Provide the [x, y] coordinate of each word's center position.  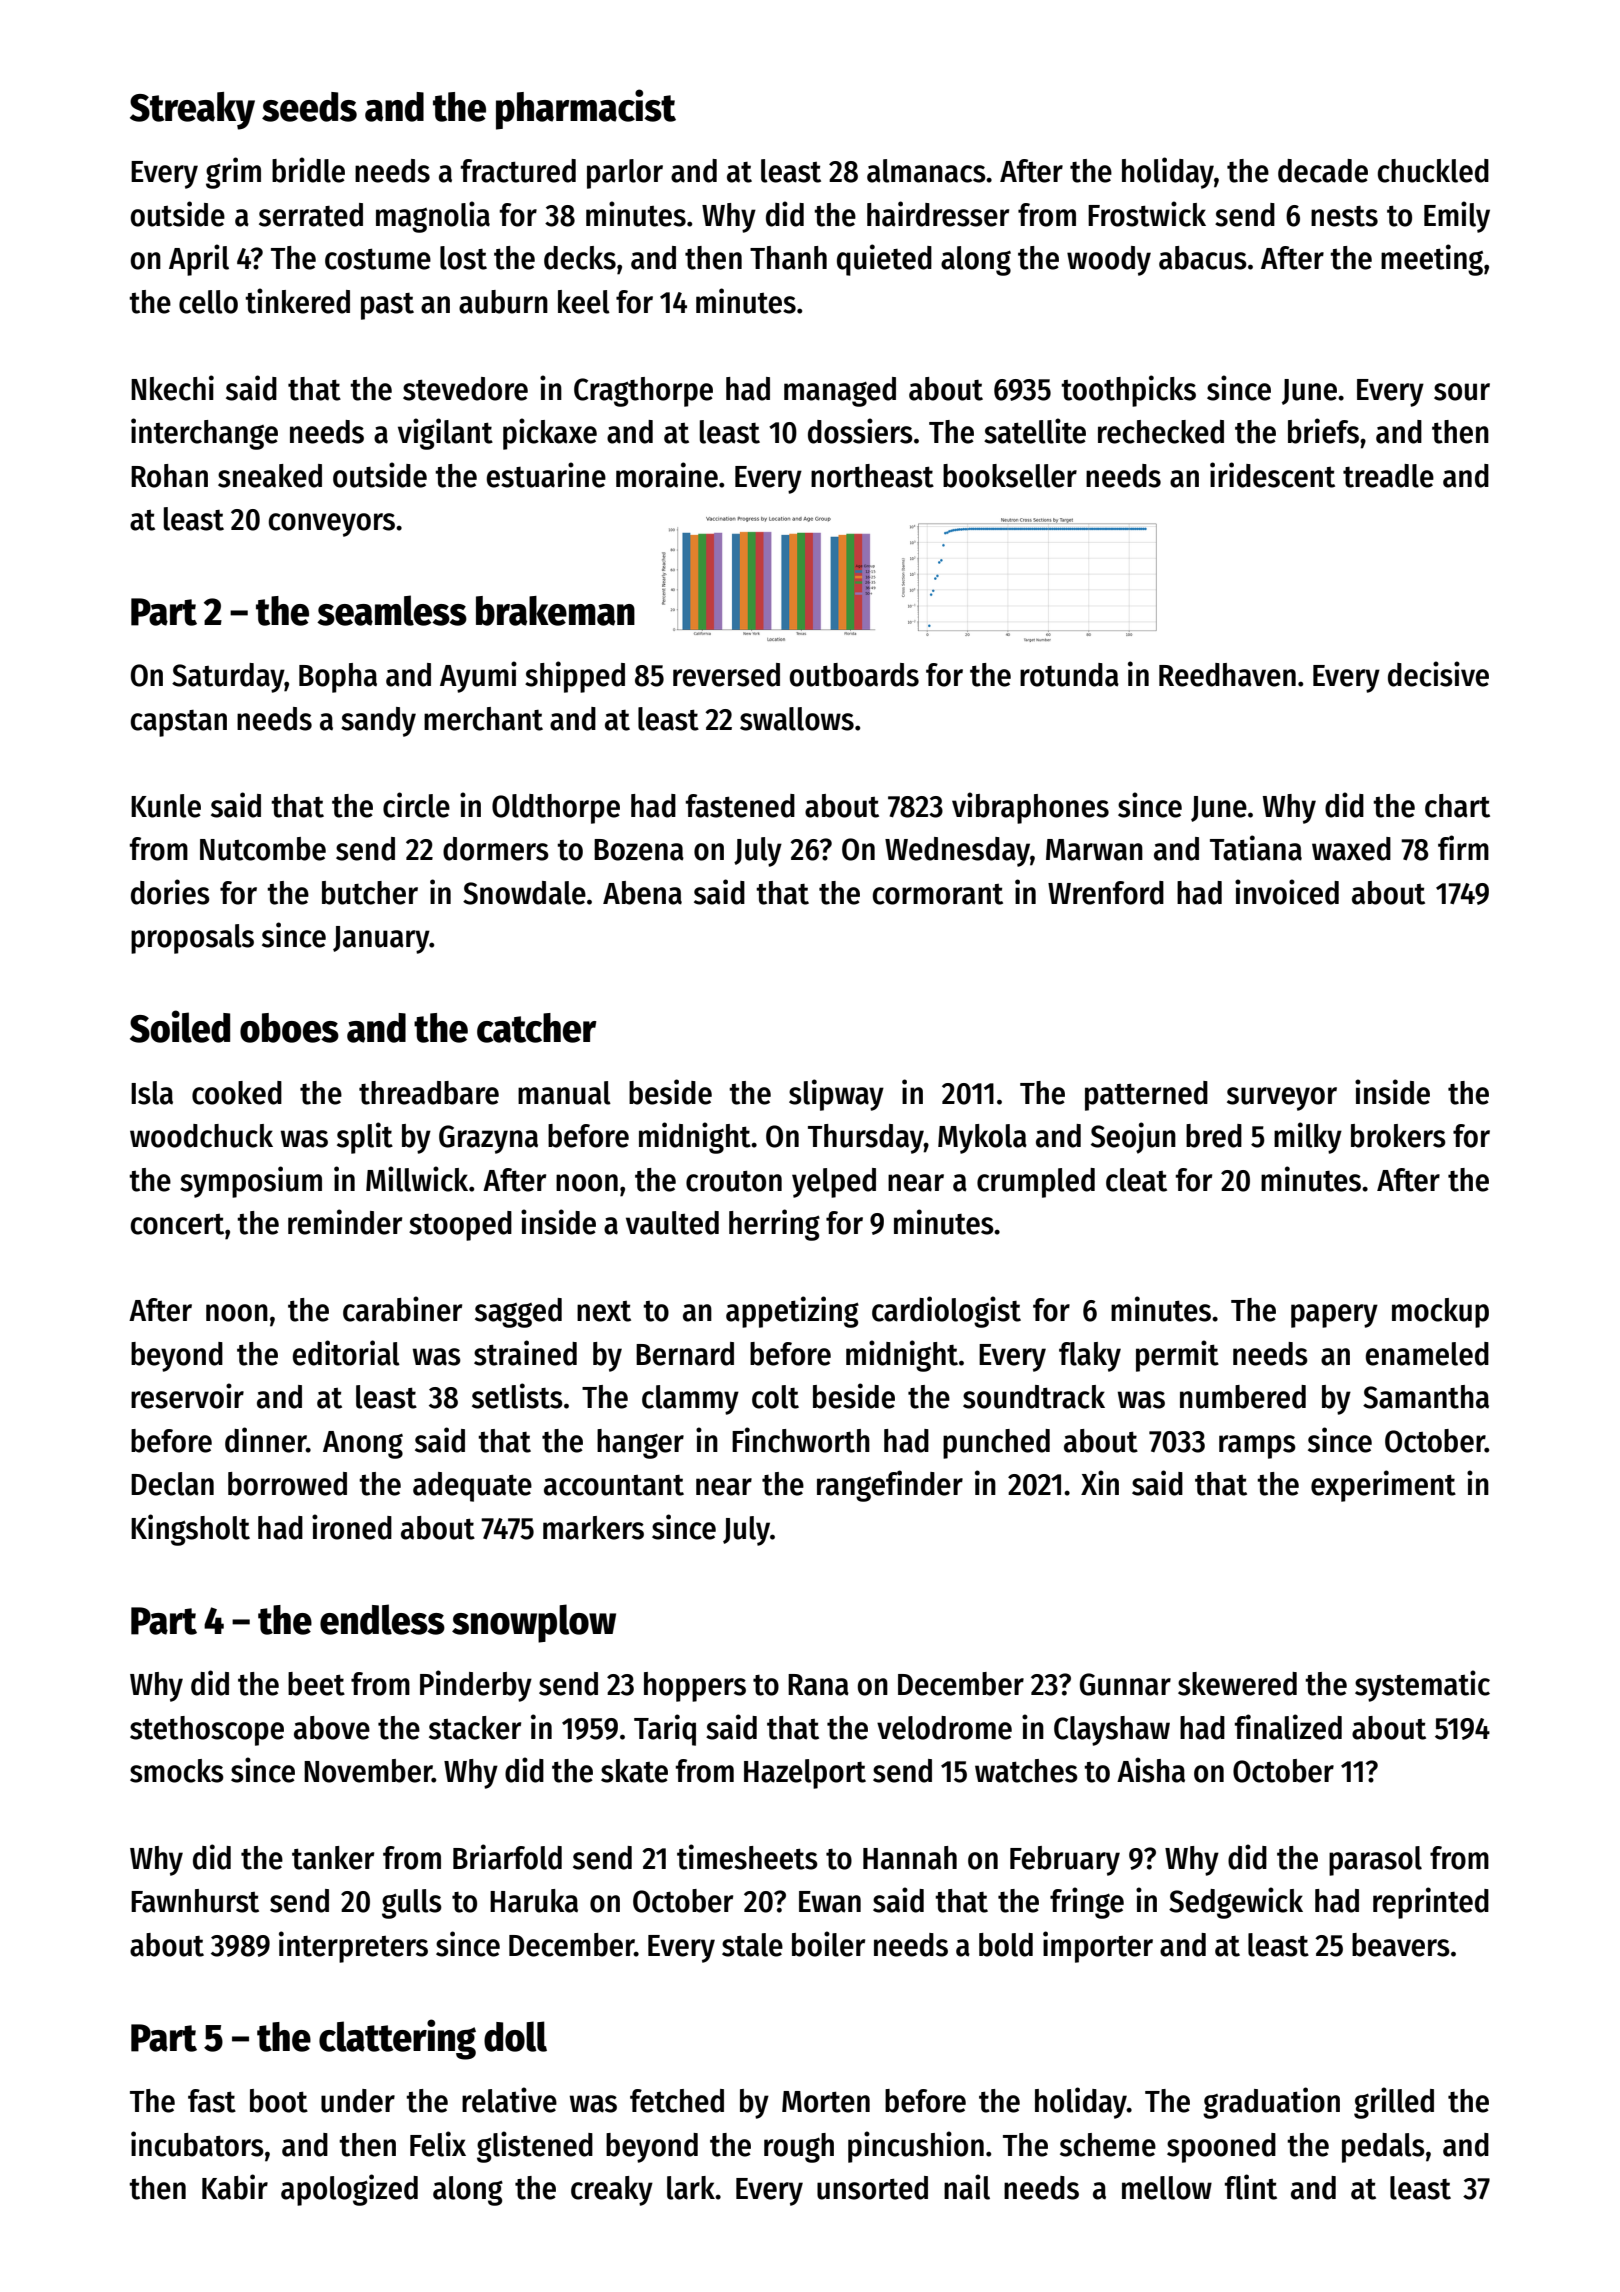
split [365, 1138]
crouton [734, 1181]
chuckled [1433, 171]
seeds [309, 107]
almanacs [926, 171]
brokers [1398, 1136]
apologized [349, 2190]
